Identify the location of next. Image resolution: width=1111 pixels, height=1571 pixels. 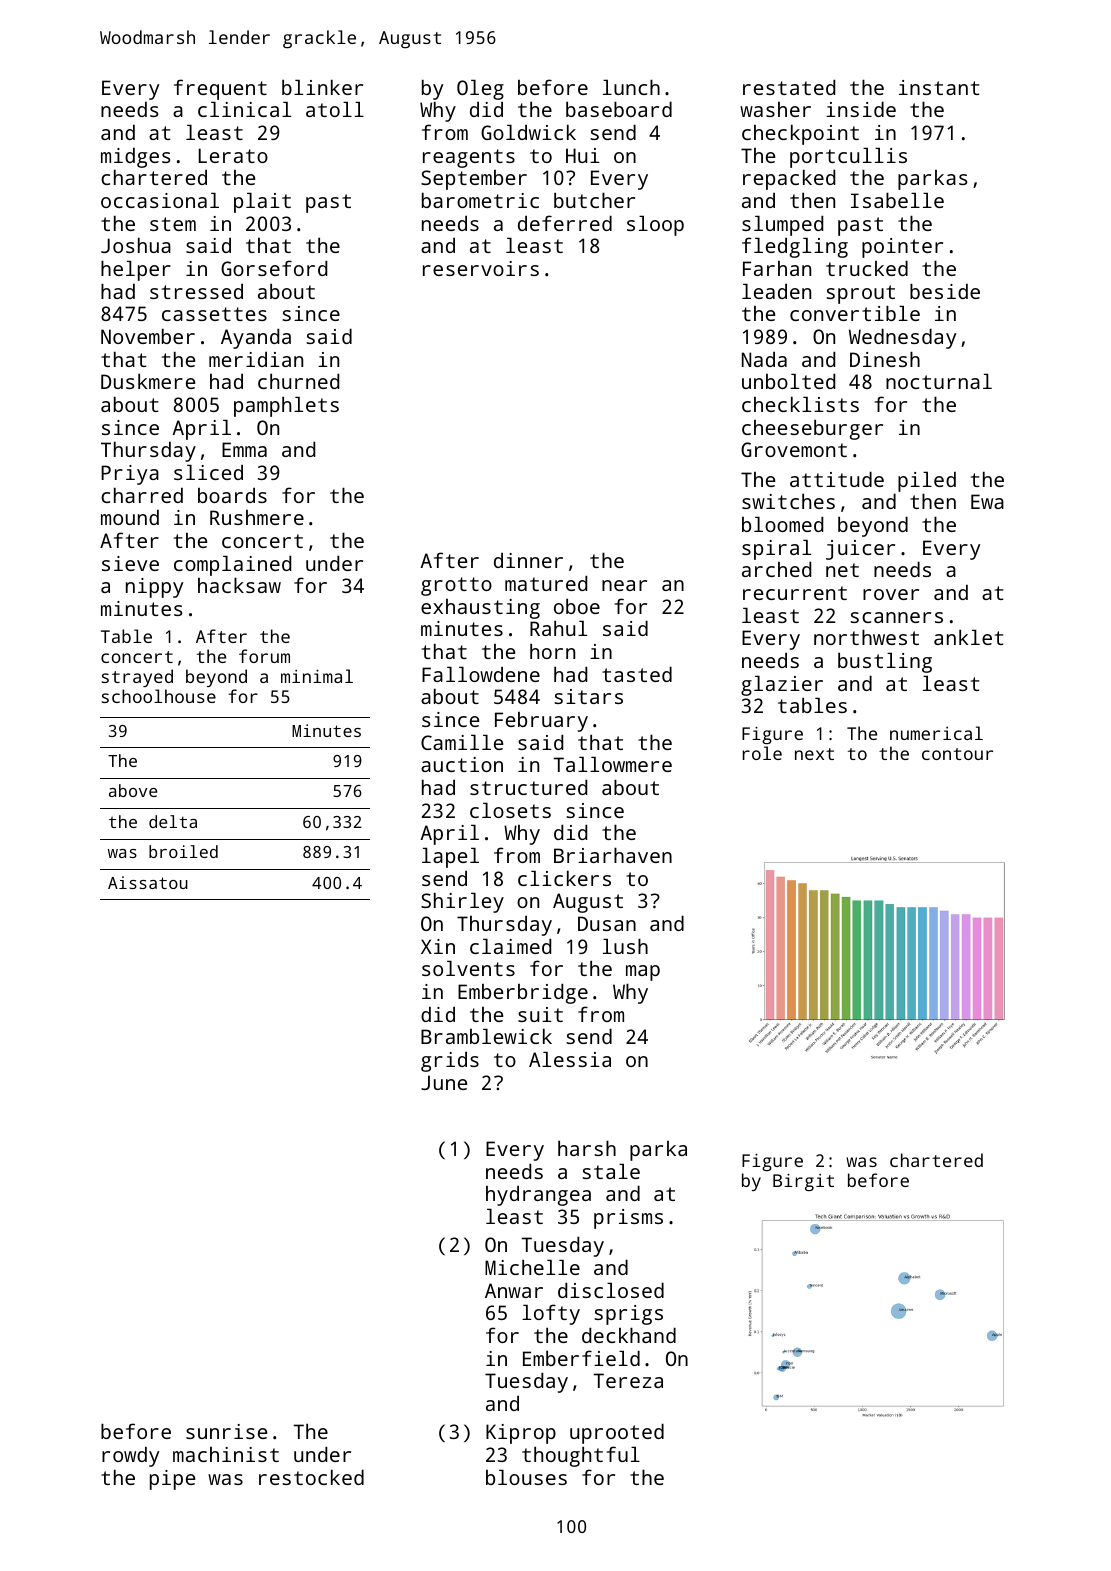
(814, 754).
